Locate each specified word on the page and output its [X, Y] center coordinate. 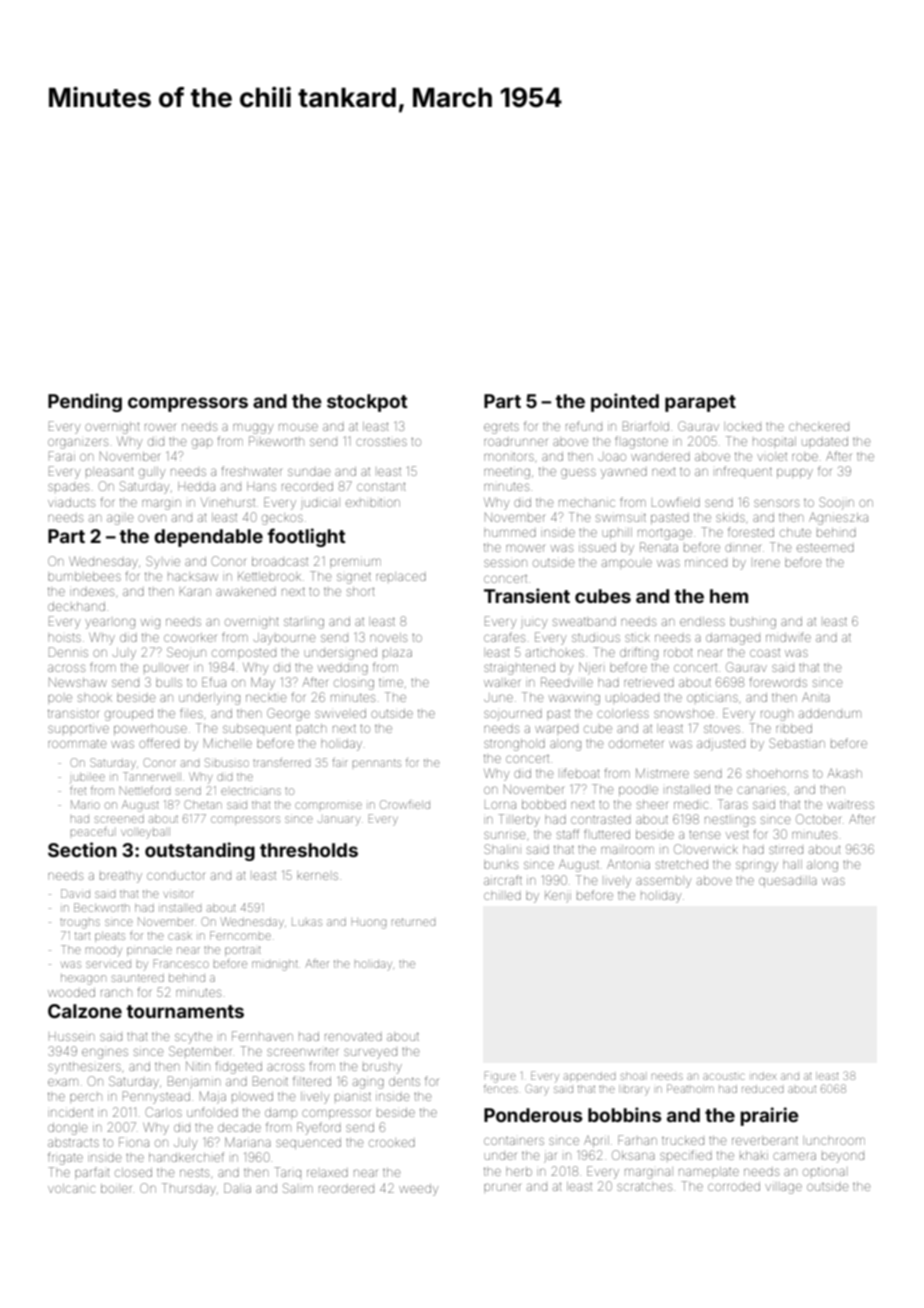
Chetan [203, 804]
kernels [317, 876]
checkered [819, 427]
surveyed [370, 1053]
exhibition [373, 503]
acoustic [724, 1076]
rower [160, 427]
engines [105, 1053]
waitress [850, 805]
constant [381, 486]
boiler [116, 1188]
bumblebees [84, 576]
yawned [624, 473]
